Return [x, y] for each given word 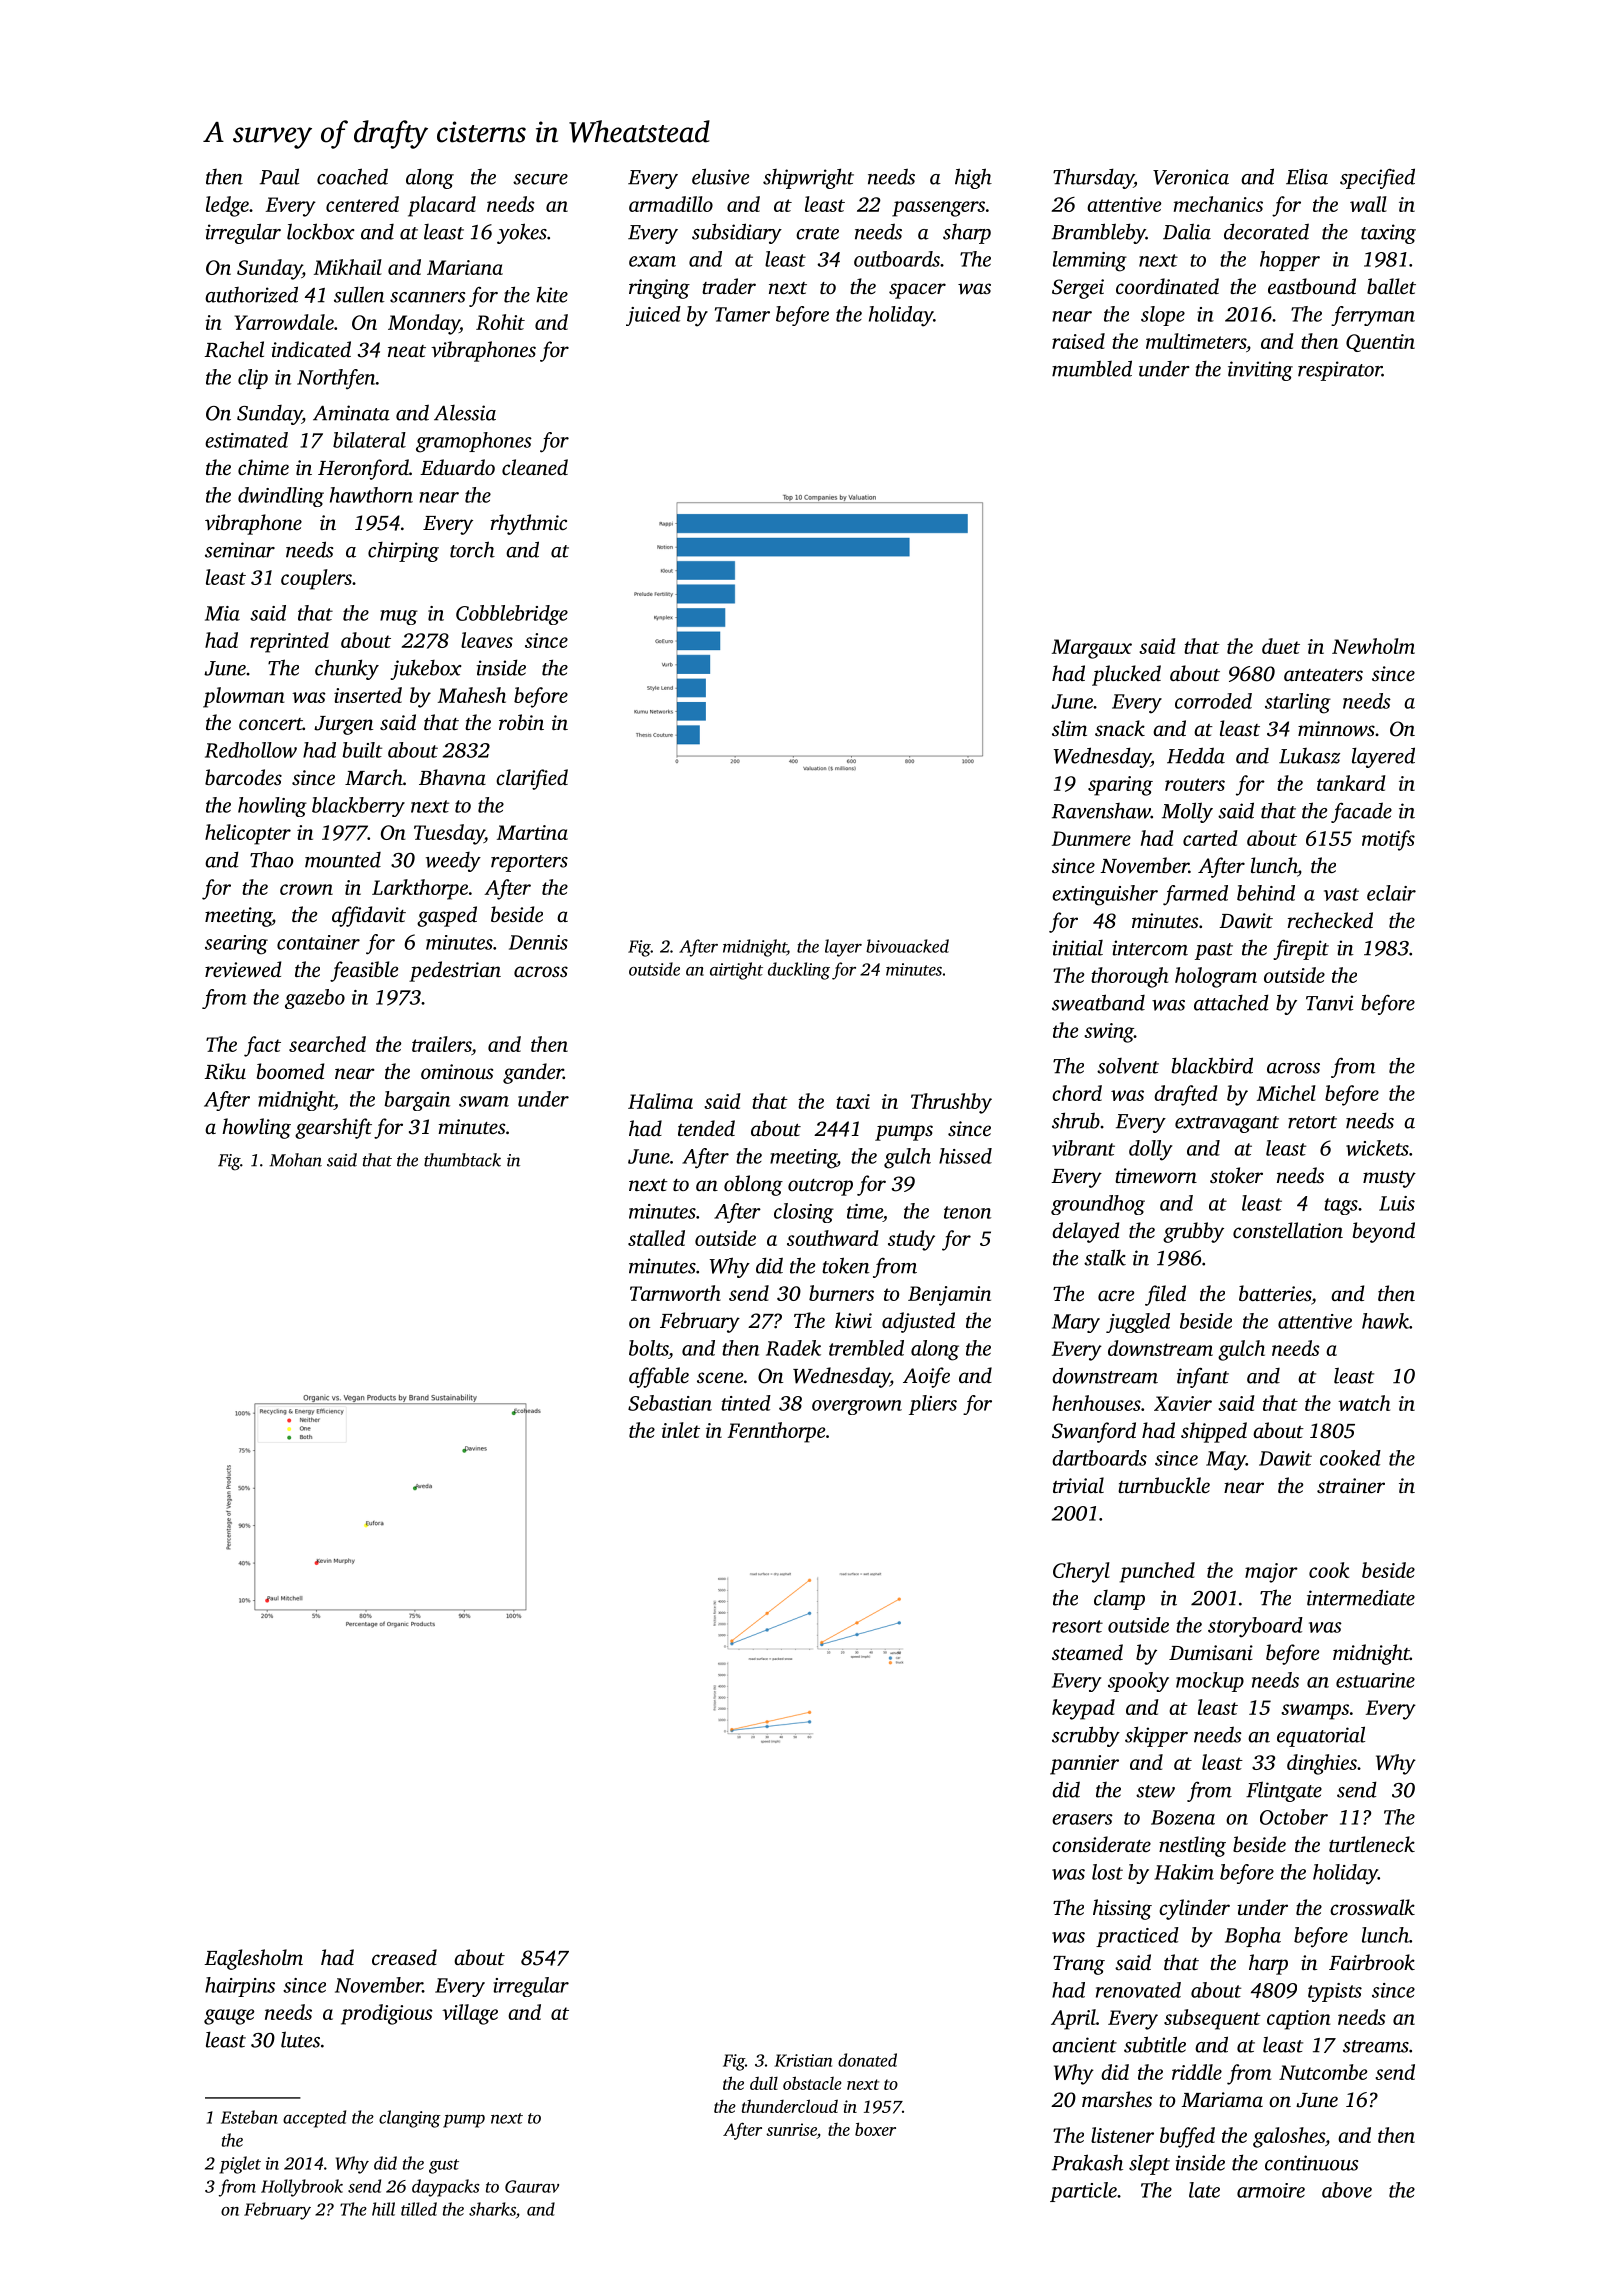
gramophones [474, 442]
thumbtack [462, 1160]
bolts [648, 1348]
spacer [917, 291]
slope [1163, 316]
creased [404, 1957]
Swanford [1094, 1432]
